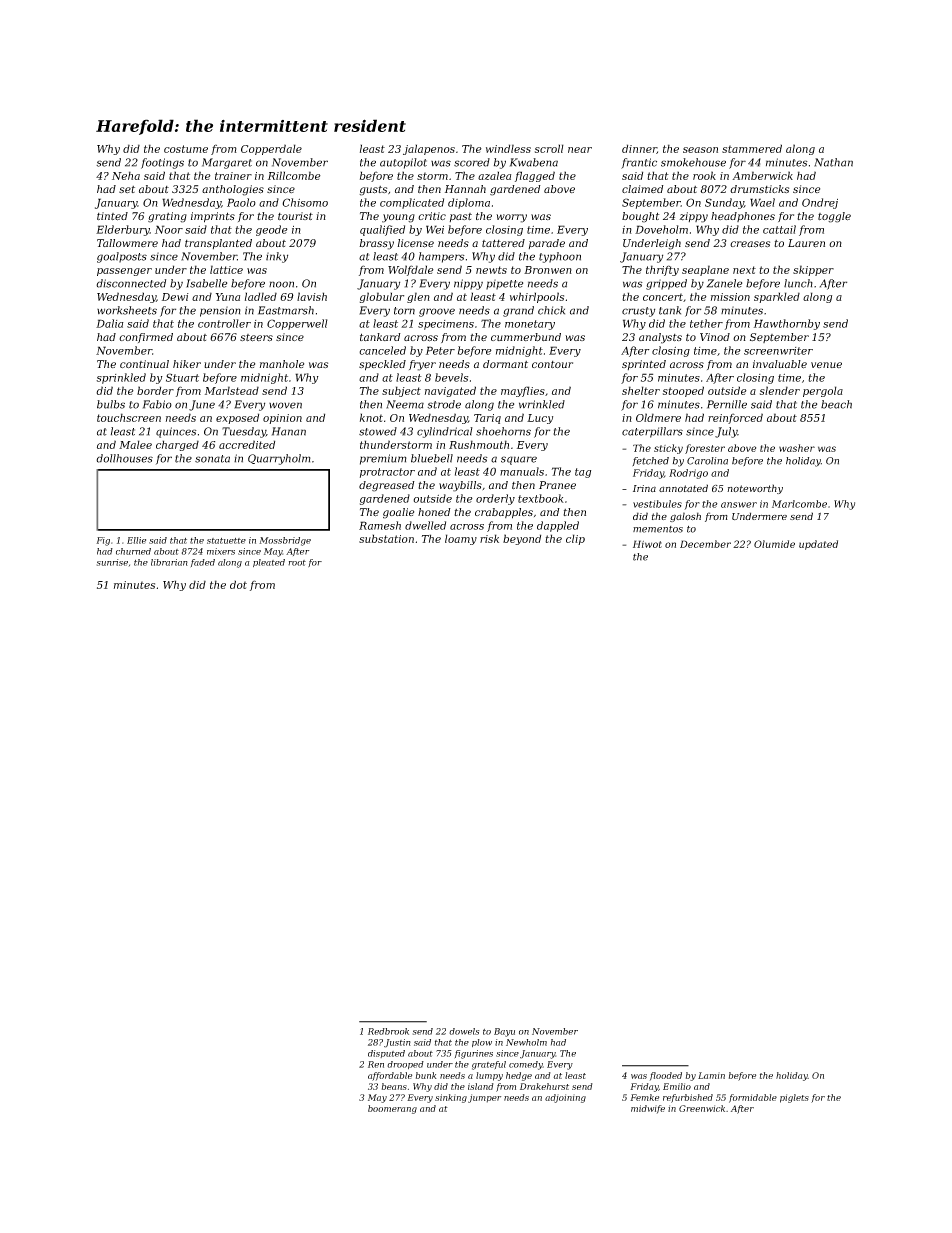 Image resolution: width=952 pixels, height=1233 pixels. I want to click on mixers, so click(221, 551).
